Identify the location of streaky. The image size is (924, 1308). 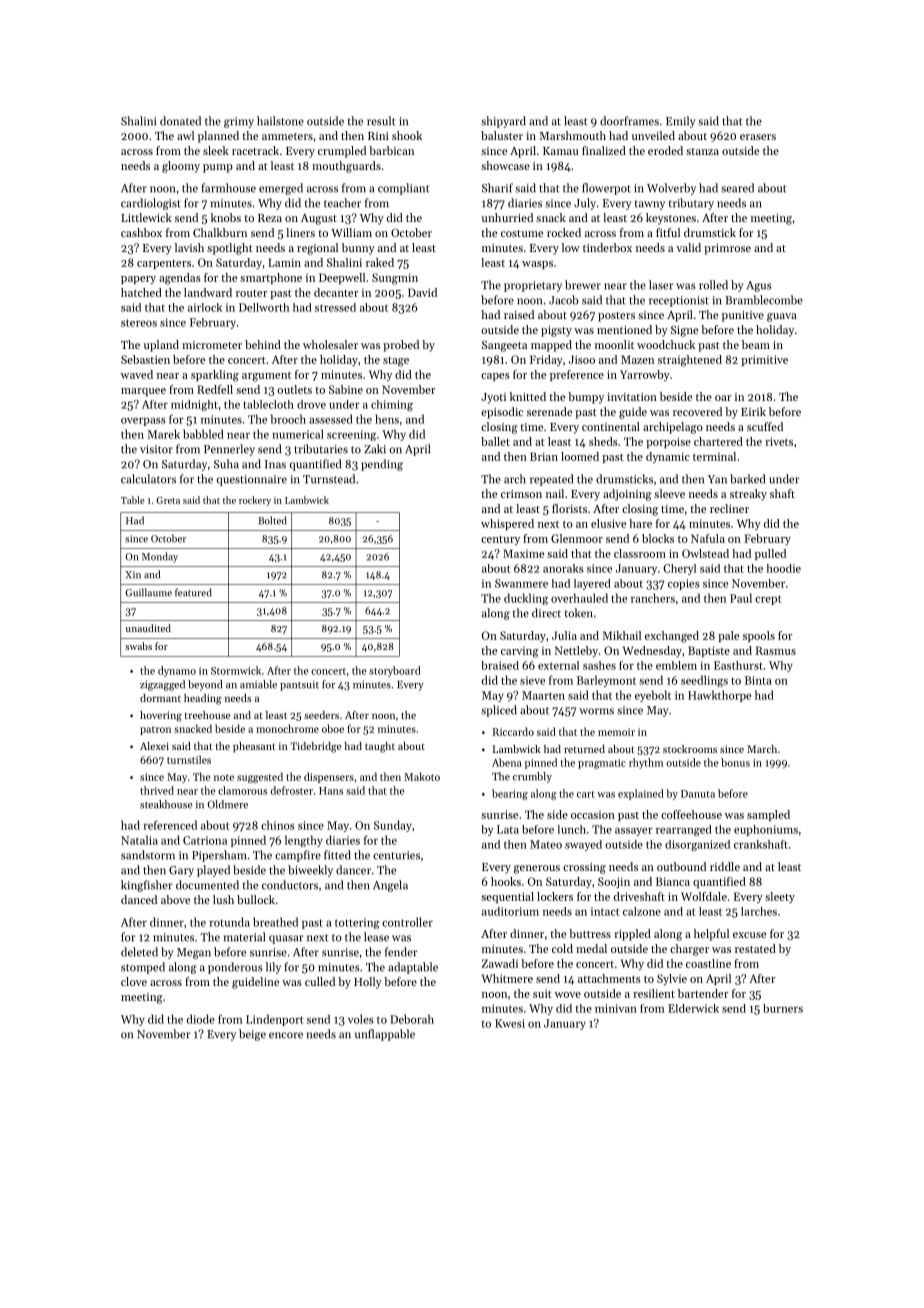
(748, 495).
